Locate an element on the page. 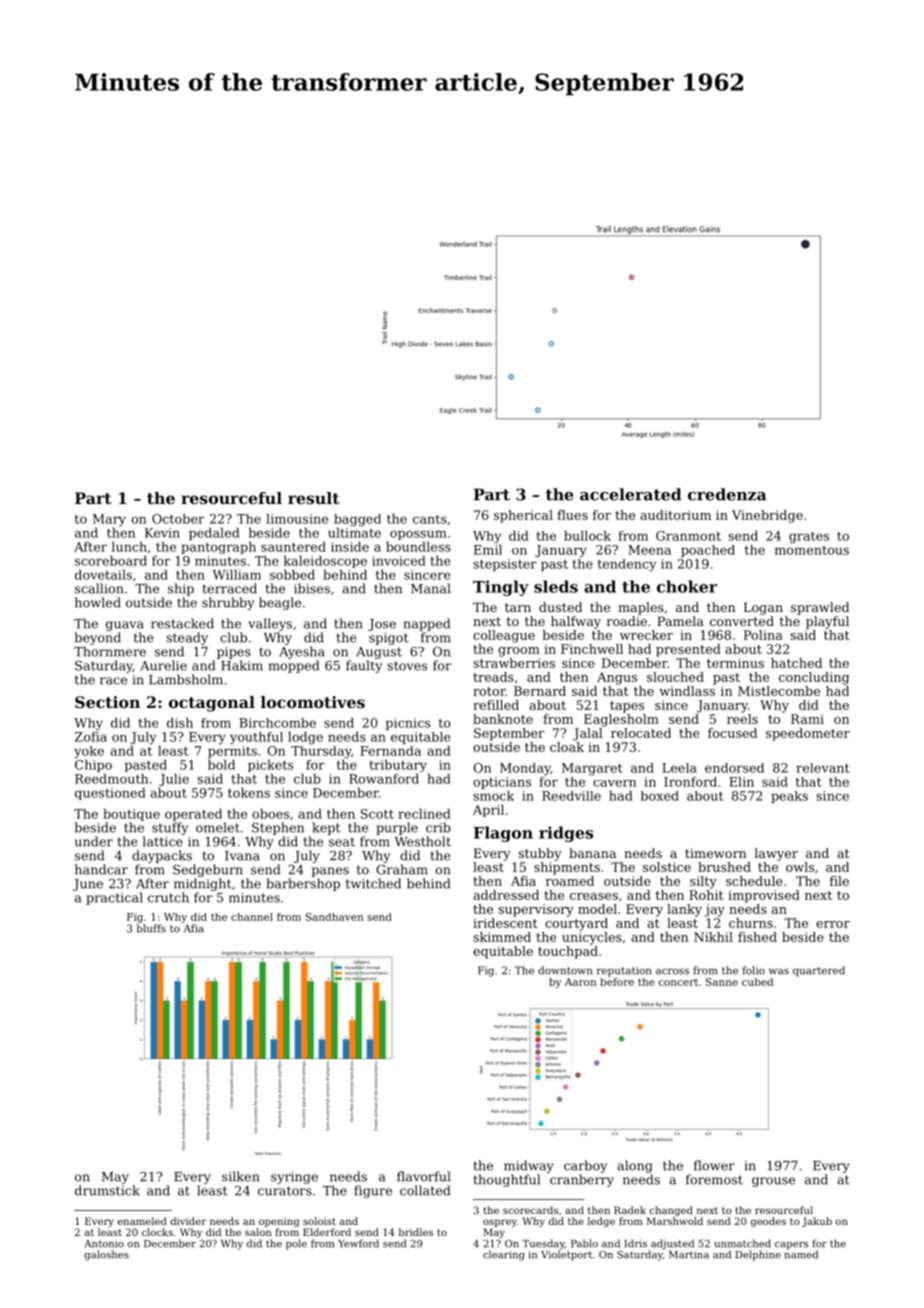 This image has height=1308, width=924. credenza is located at coordinates (727, 494).
